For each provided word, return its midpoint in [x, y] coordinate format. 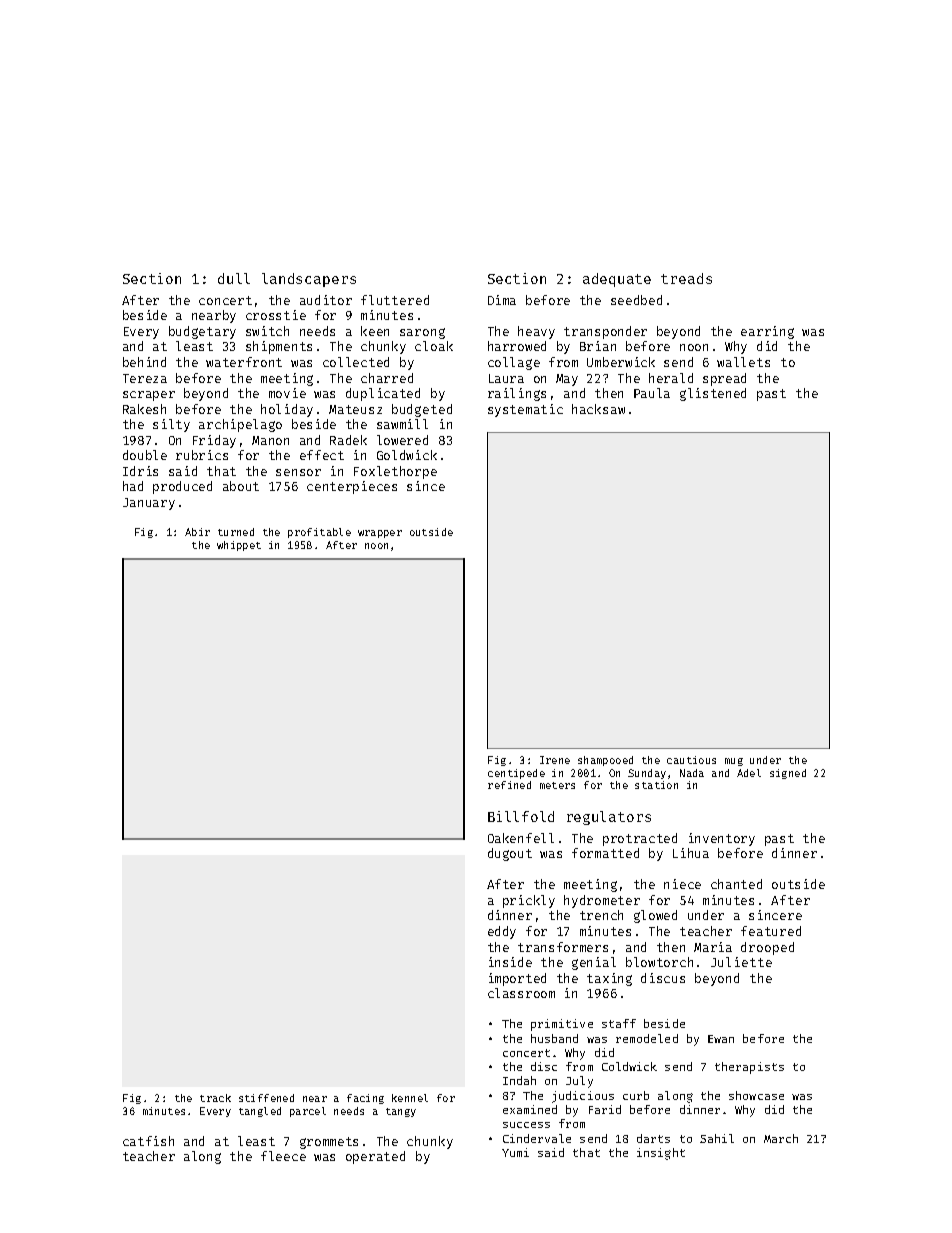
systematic [525, 410]
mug [734, 762]
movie [287, 393]
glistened [713, 394]
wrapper [380, 534]
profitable [319, 533]
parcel [308, 1112]
